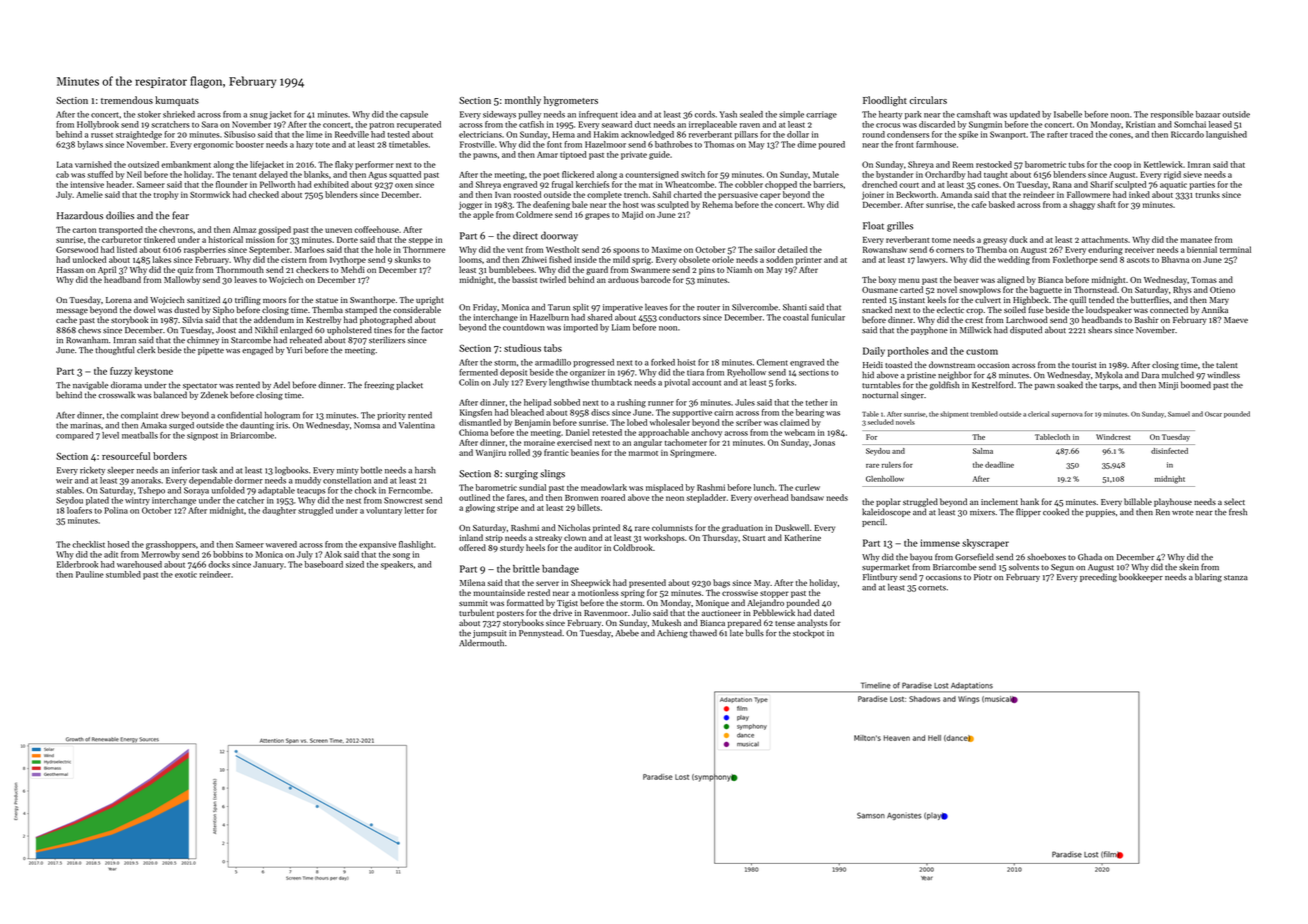 Image resolution: width=1308 pixels, height=924 pixels. I want to click on obsolete, so click(694, 259).
